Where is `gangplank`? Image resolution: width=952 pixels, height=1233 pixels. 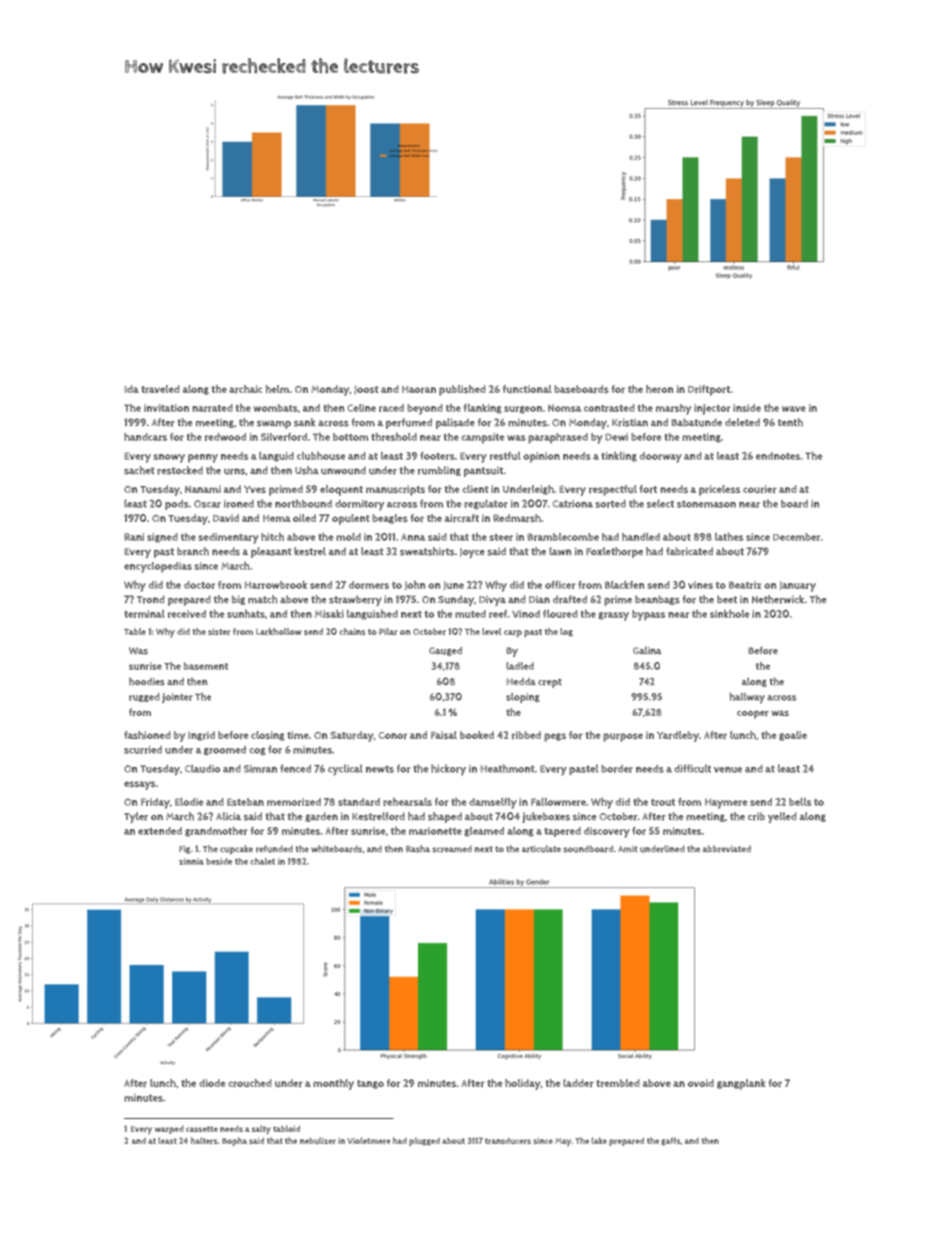
gangplank is located at coordinates (741, 1084).
